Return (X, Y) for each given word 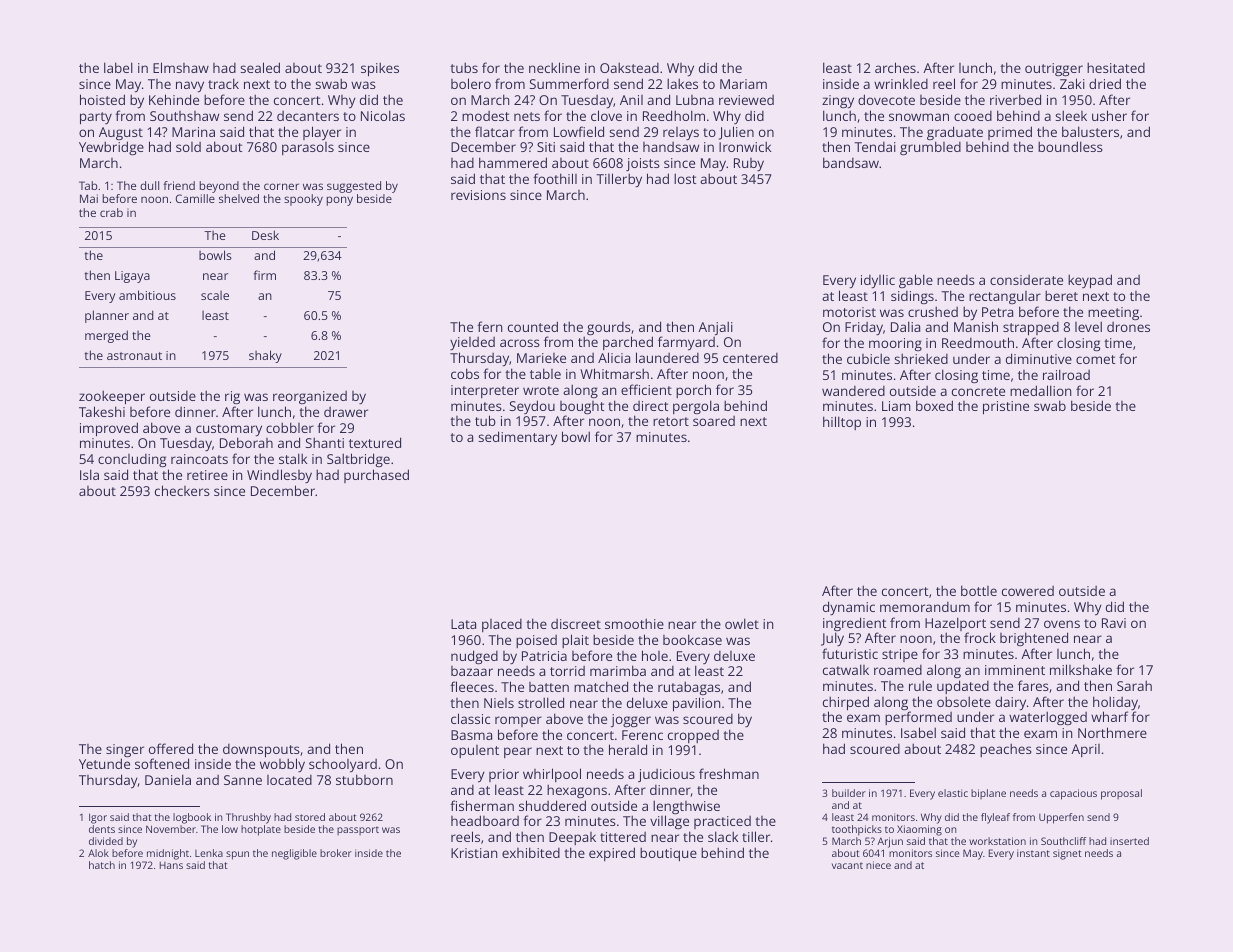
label (118, 67)
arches (895, 67)
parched (628, 343)
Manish (976, 326)
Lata (463, 624)
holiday (1115, 703)
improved (109, 429)
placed (502, 625)
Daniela (168, 779)
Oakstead (629, 67)
